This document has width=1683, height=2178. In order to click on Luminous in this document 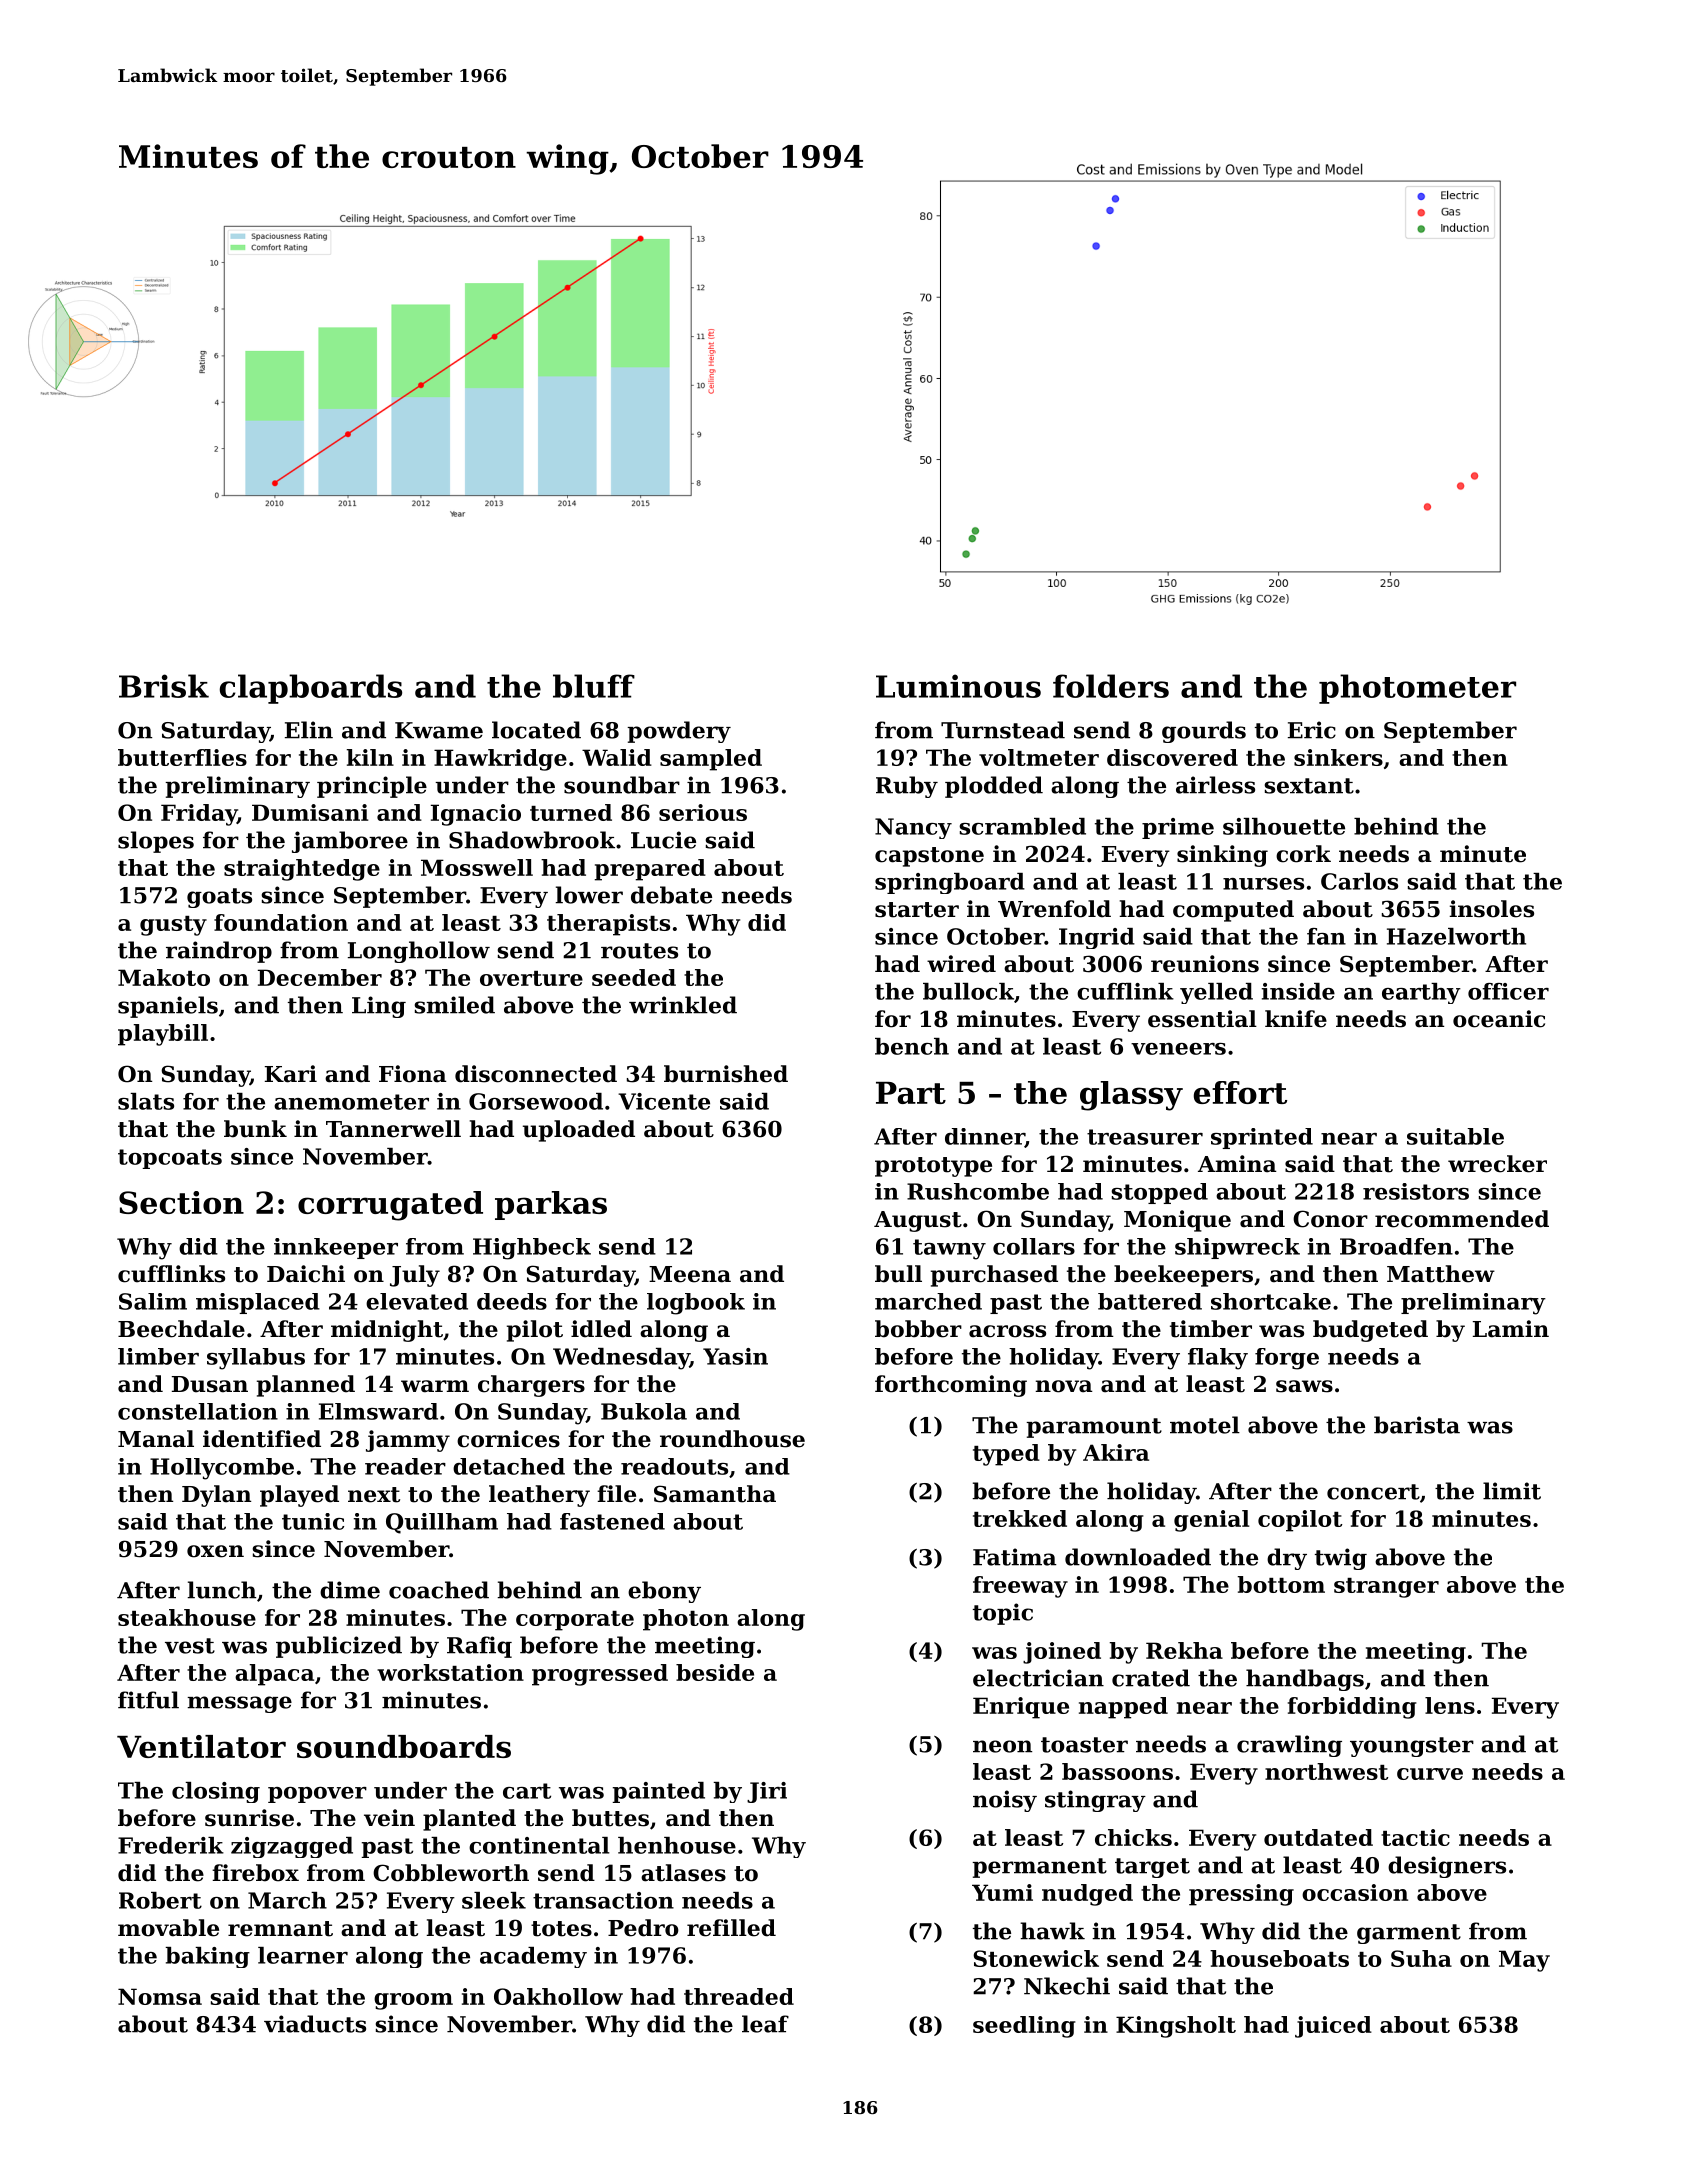, I will do `click(958, 686)`.
